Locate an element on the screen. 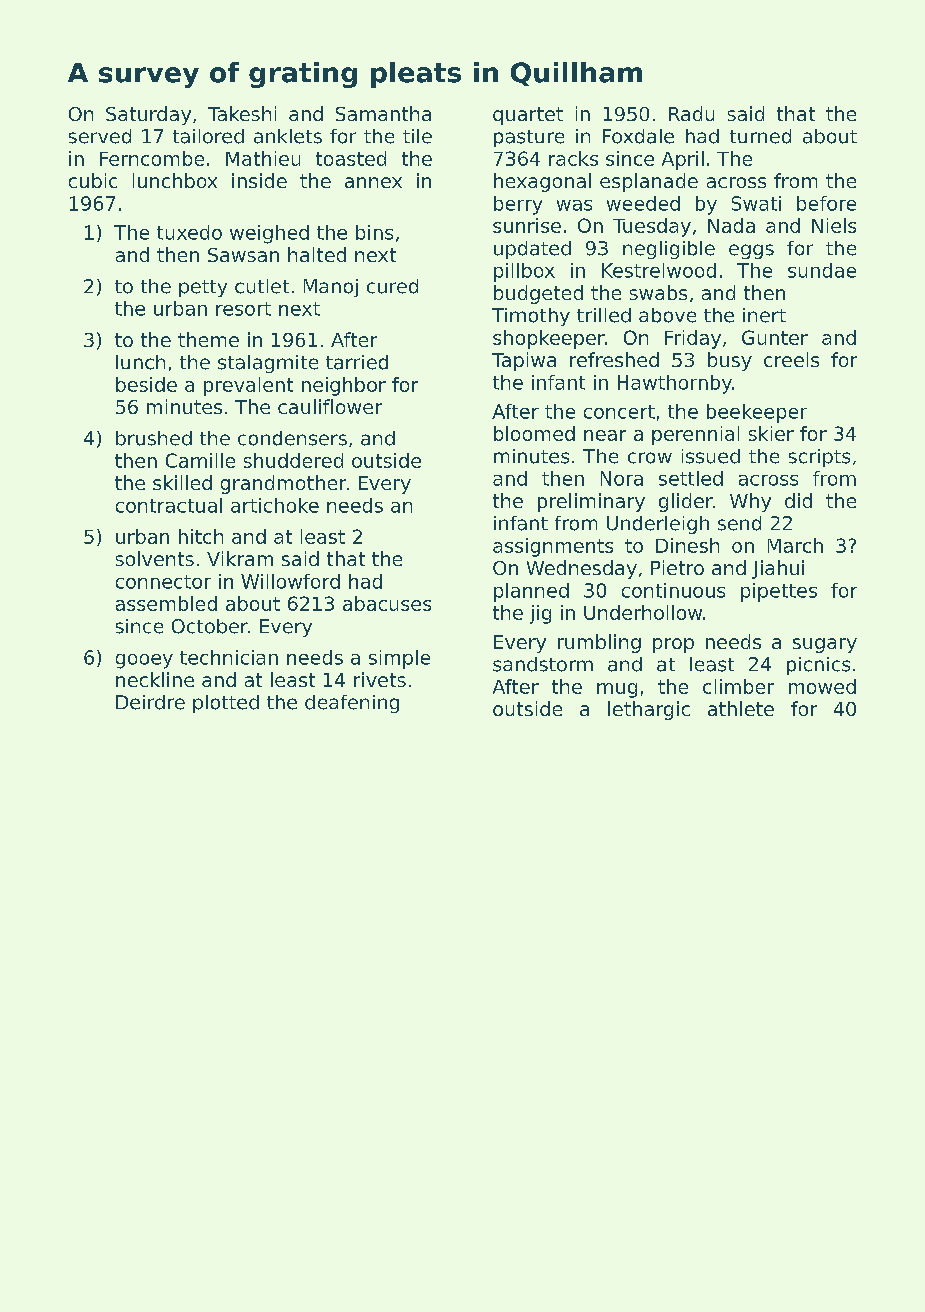  gooey is located at coordinates (144, 661).
